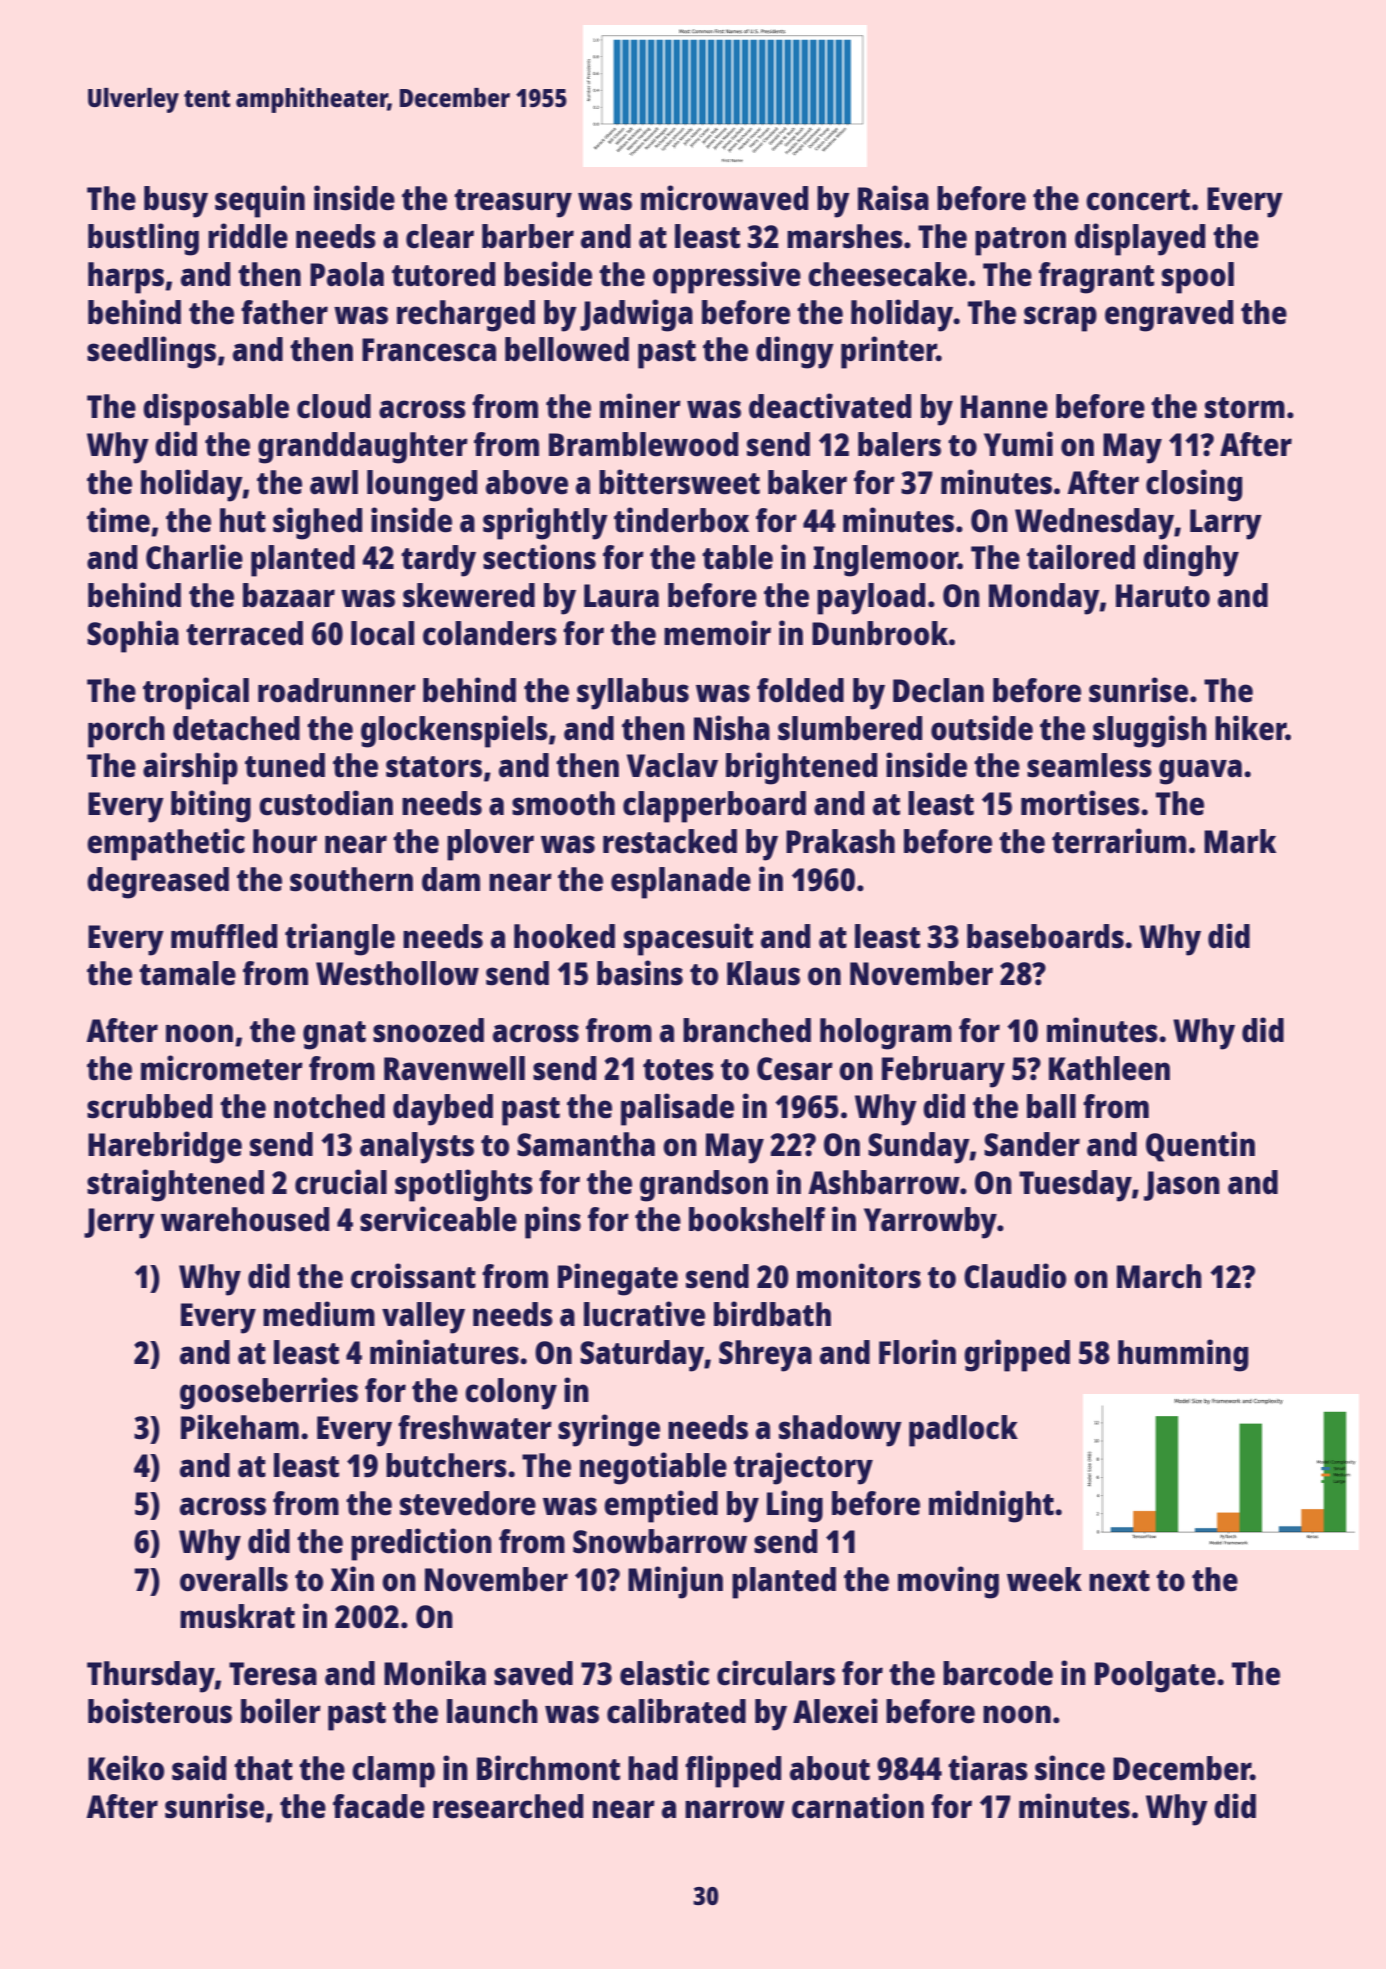 The height and width of the image is (1969, 1386). What do you see at coordinates (234, 1579) in the image?
I see `overalls` at bounding box center [234, 1579].
